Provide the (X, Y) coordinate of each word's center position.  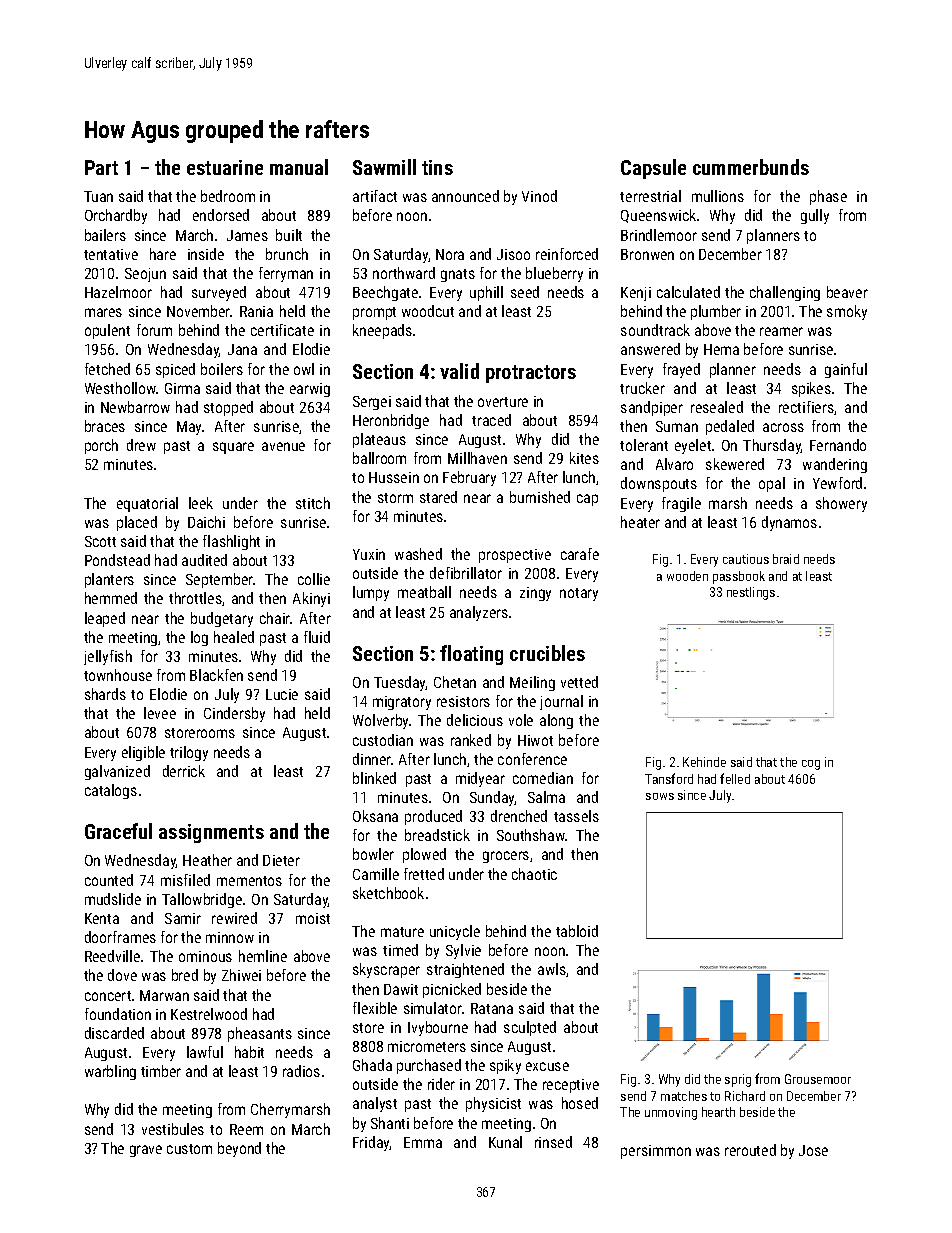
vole (521, 720)
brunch (287, 254)
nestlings (751, 593)
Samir (183, 918)
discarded (114, 1033)
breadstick (437, 835)
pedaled (730, 427)
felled (735, 778)
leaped (105, 619)
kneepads (382, 331)
